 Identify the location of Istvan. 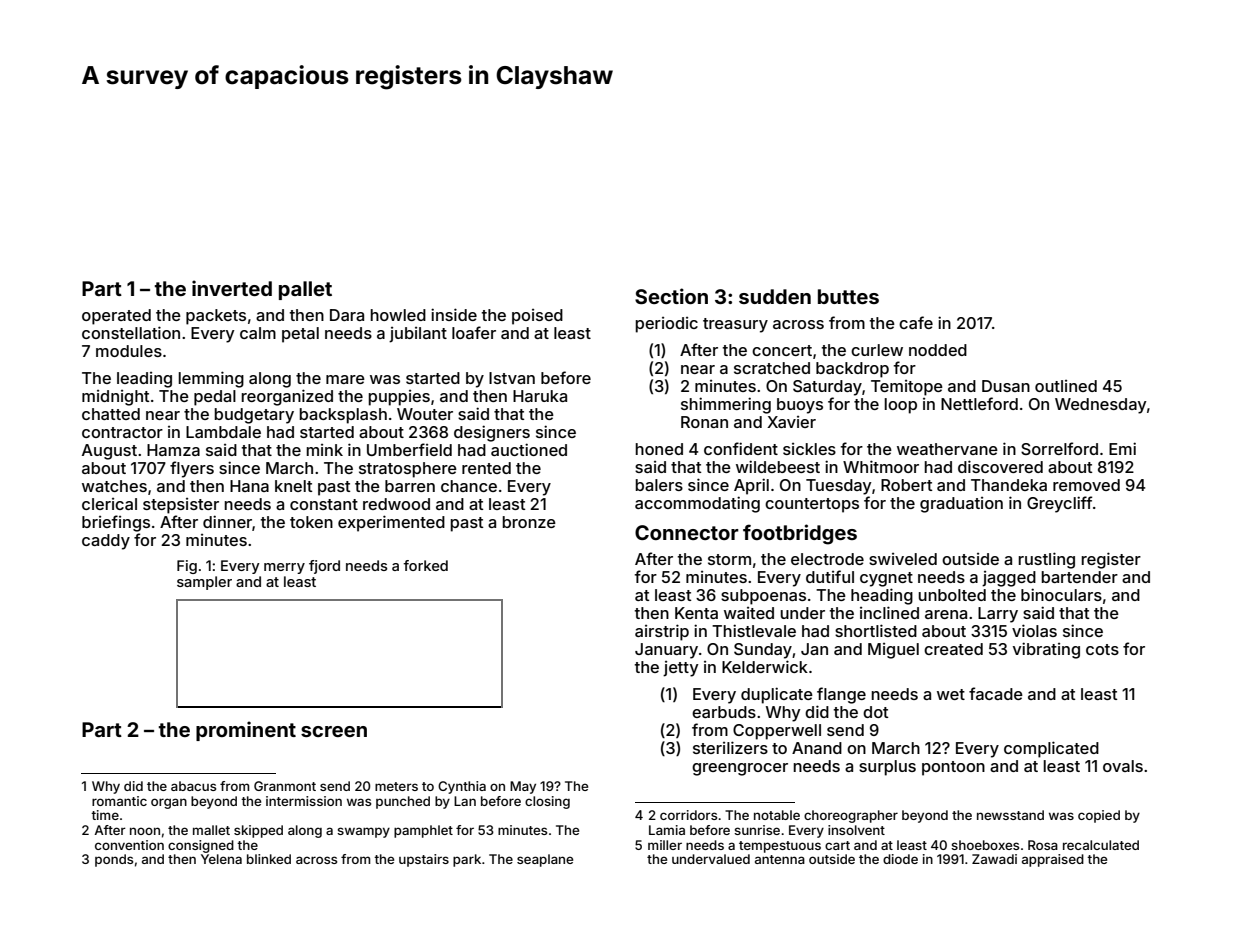
(512, 378).
